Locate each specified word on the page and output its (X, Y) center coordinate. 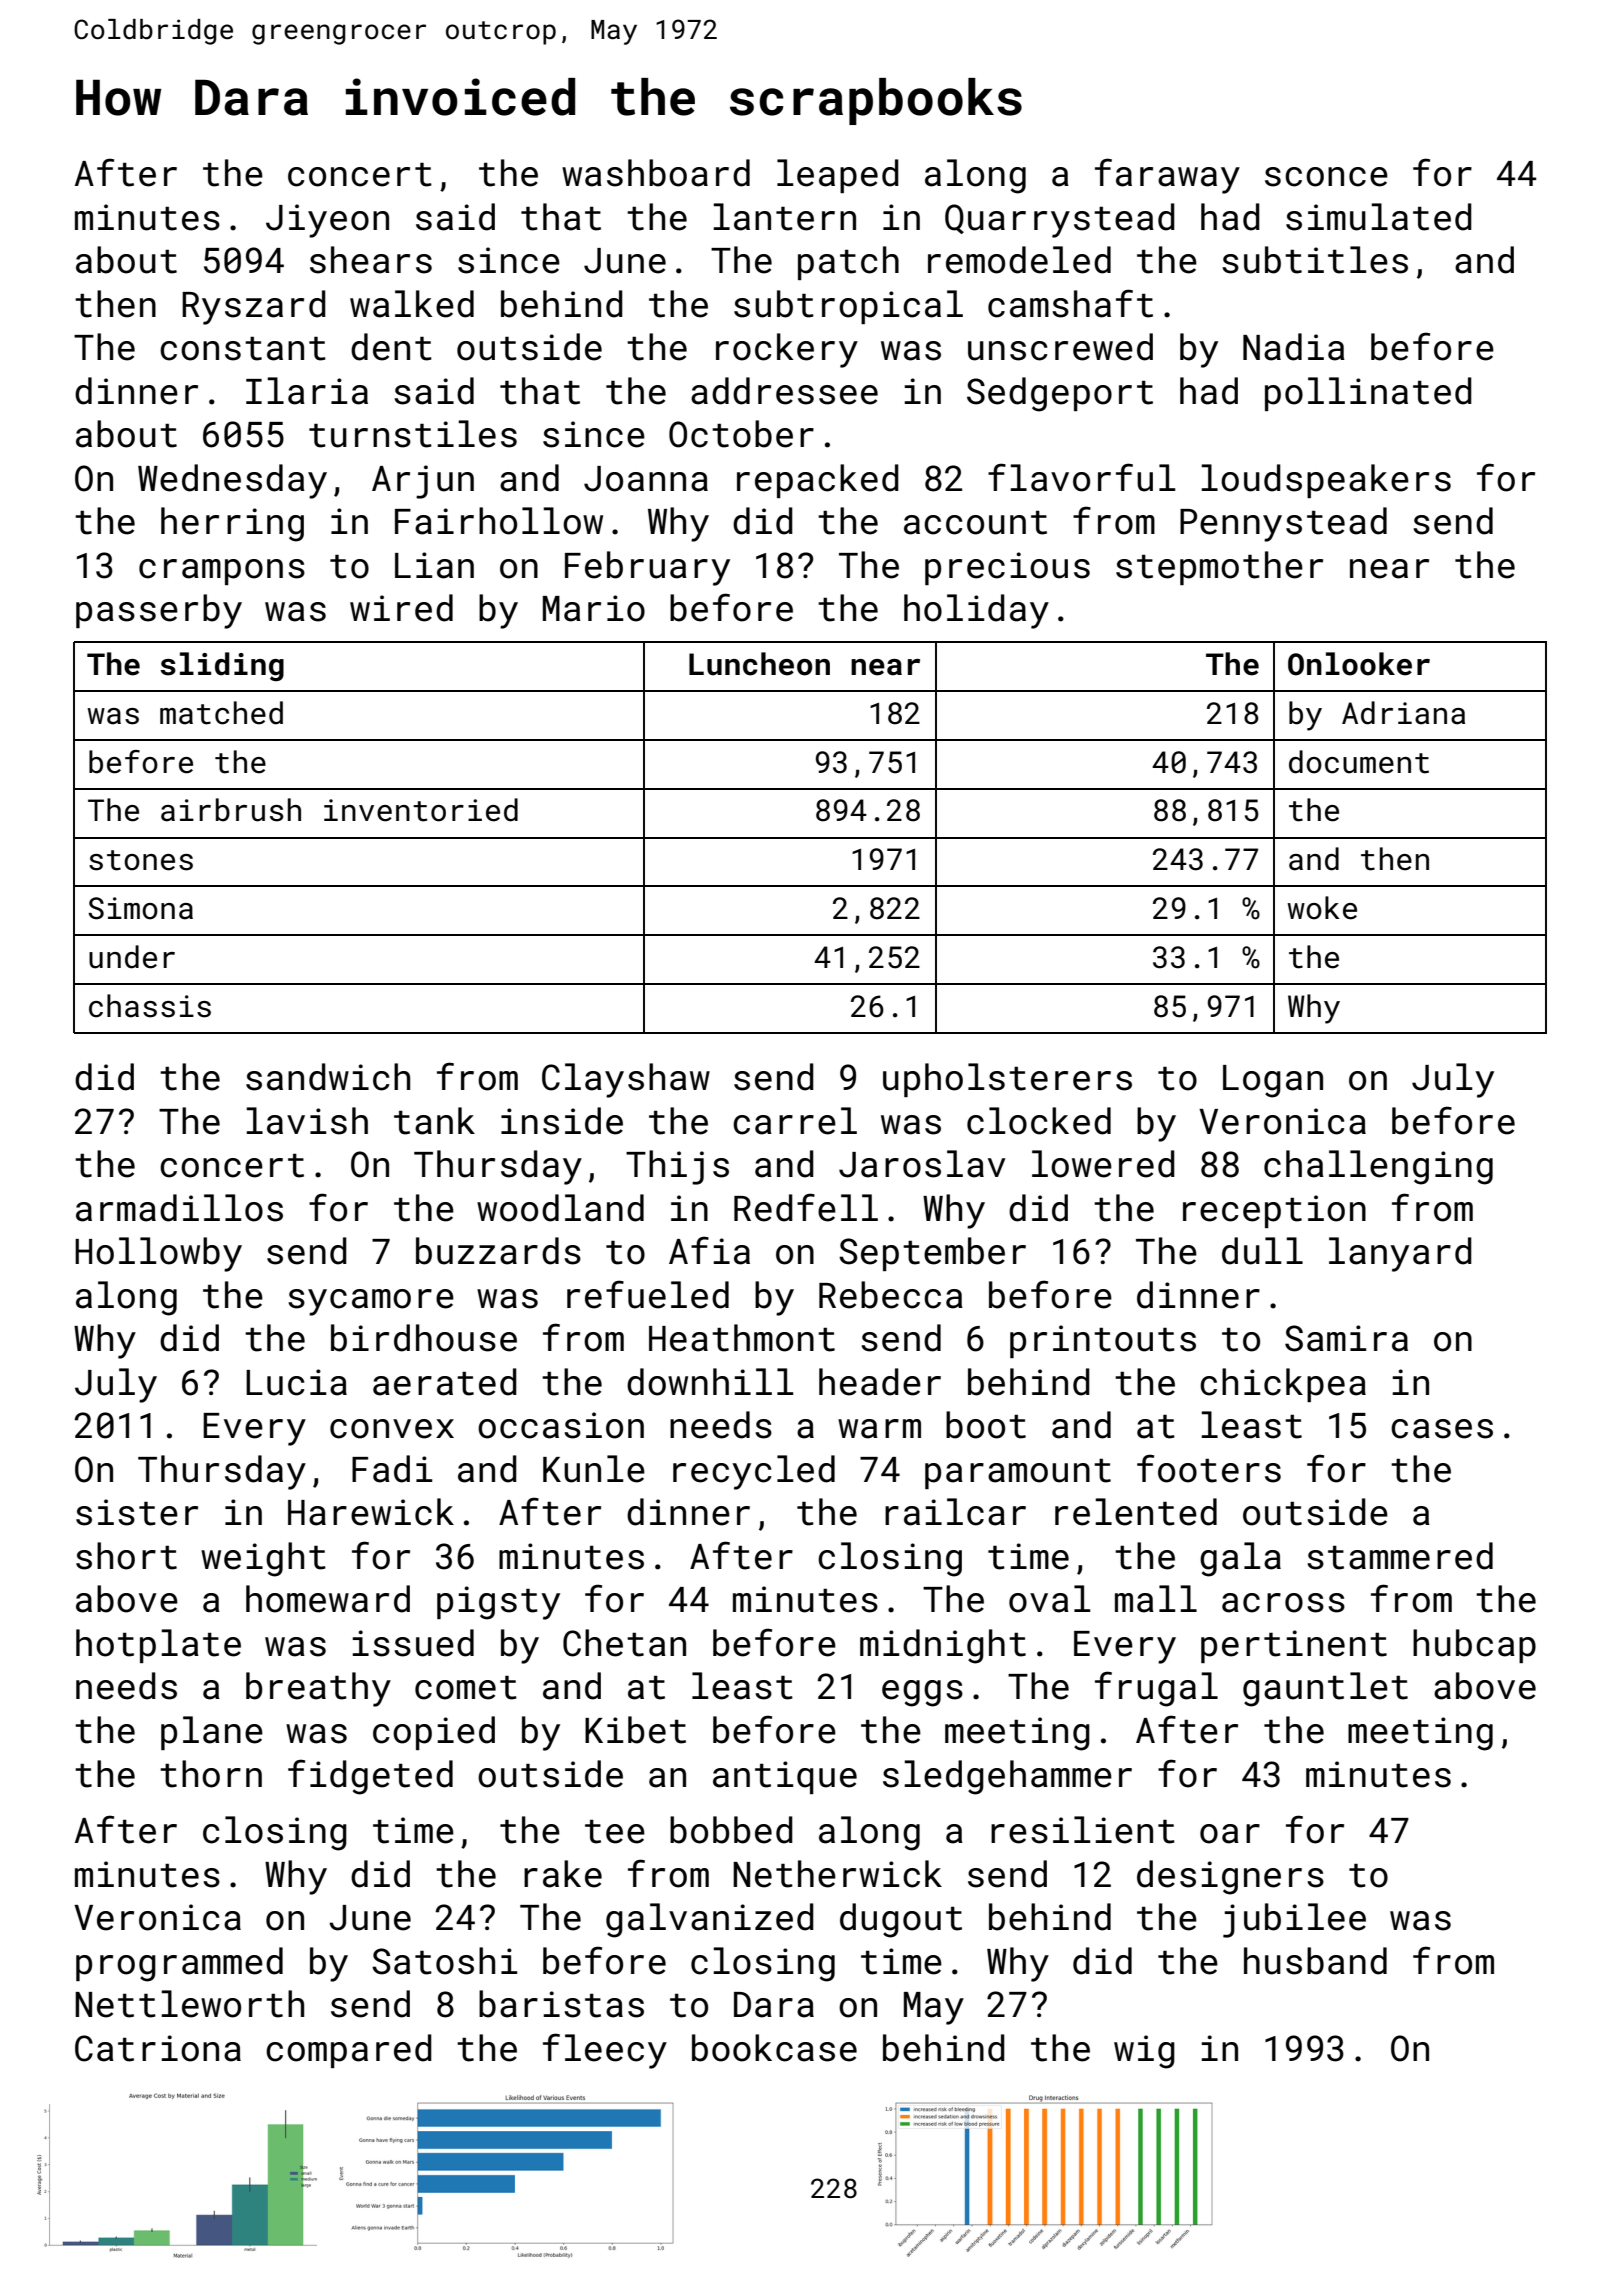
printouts (1103, 1341)
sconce (1326, 177)
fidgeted (370, 1777)
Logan (1273, 1081)
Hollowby (158, 1254)
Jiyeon (327, 221)
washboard (656, 173)
